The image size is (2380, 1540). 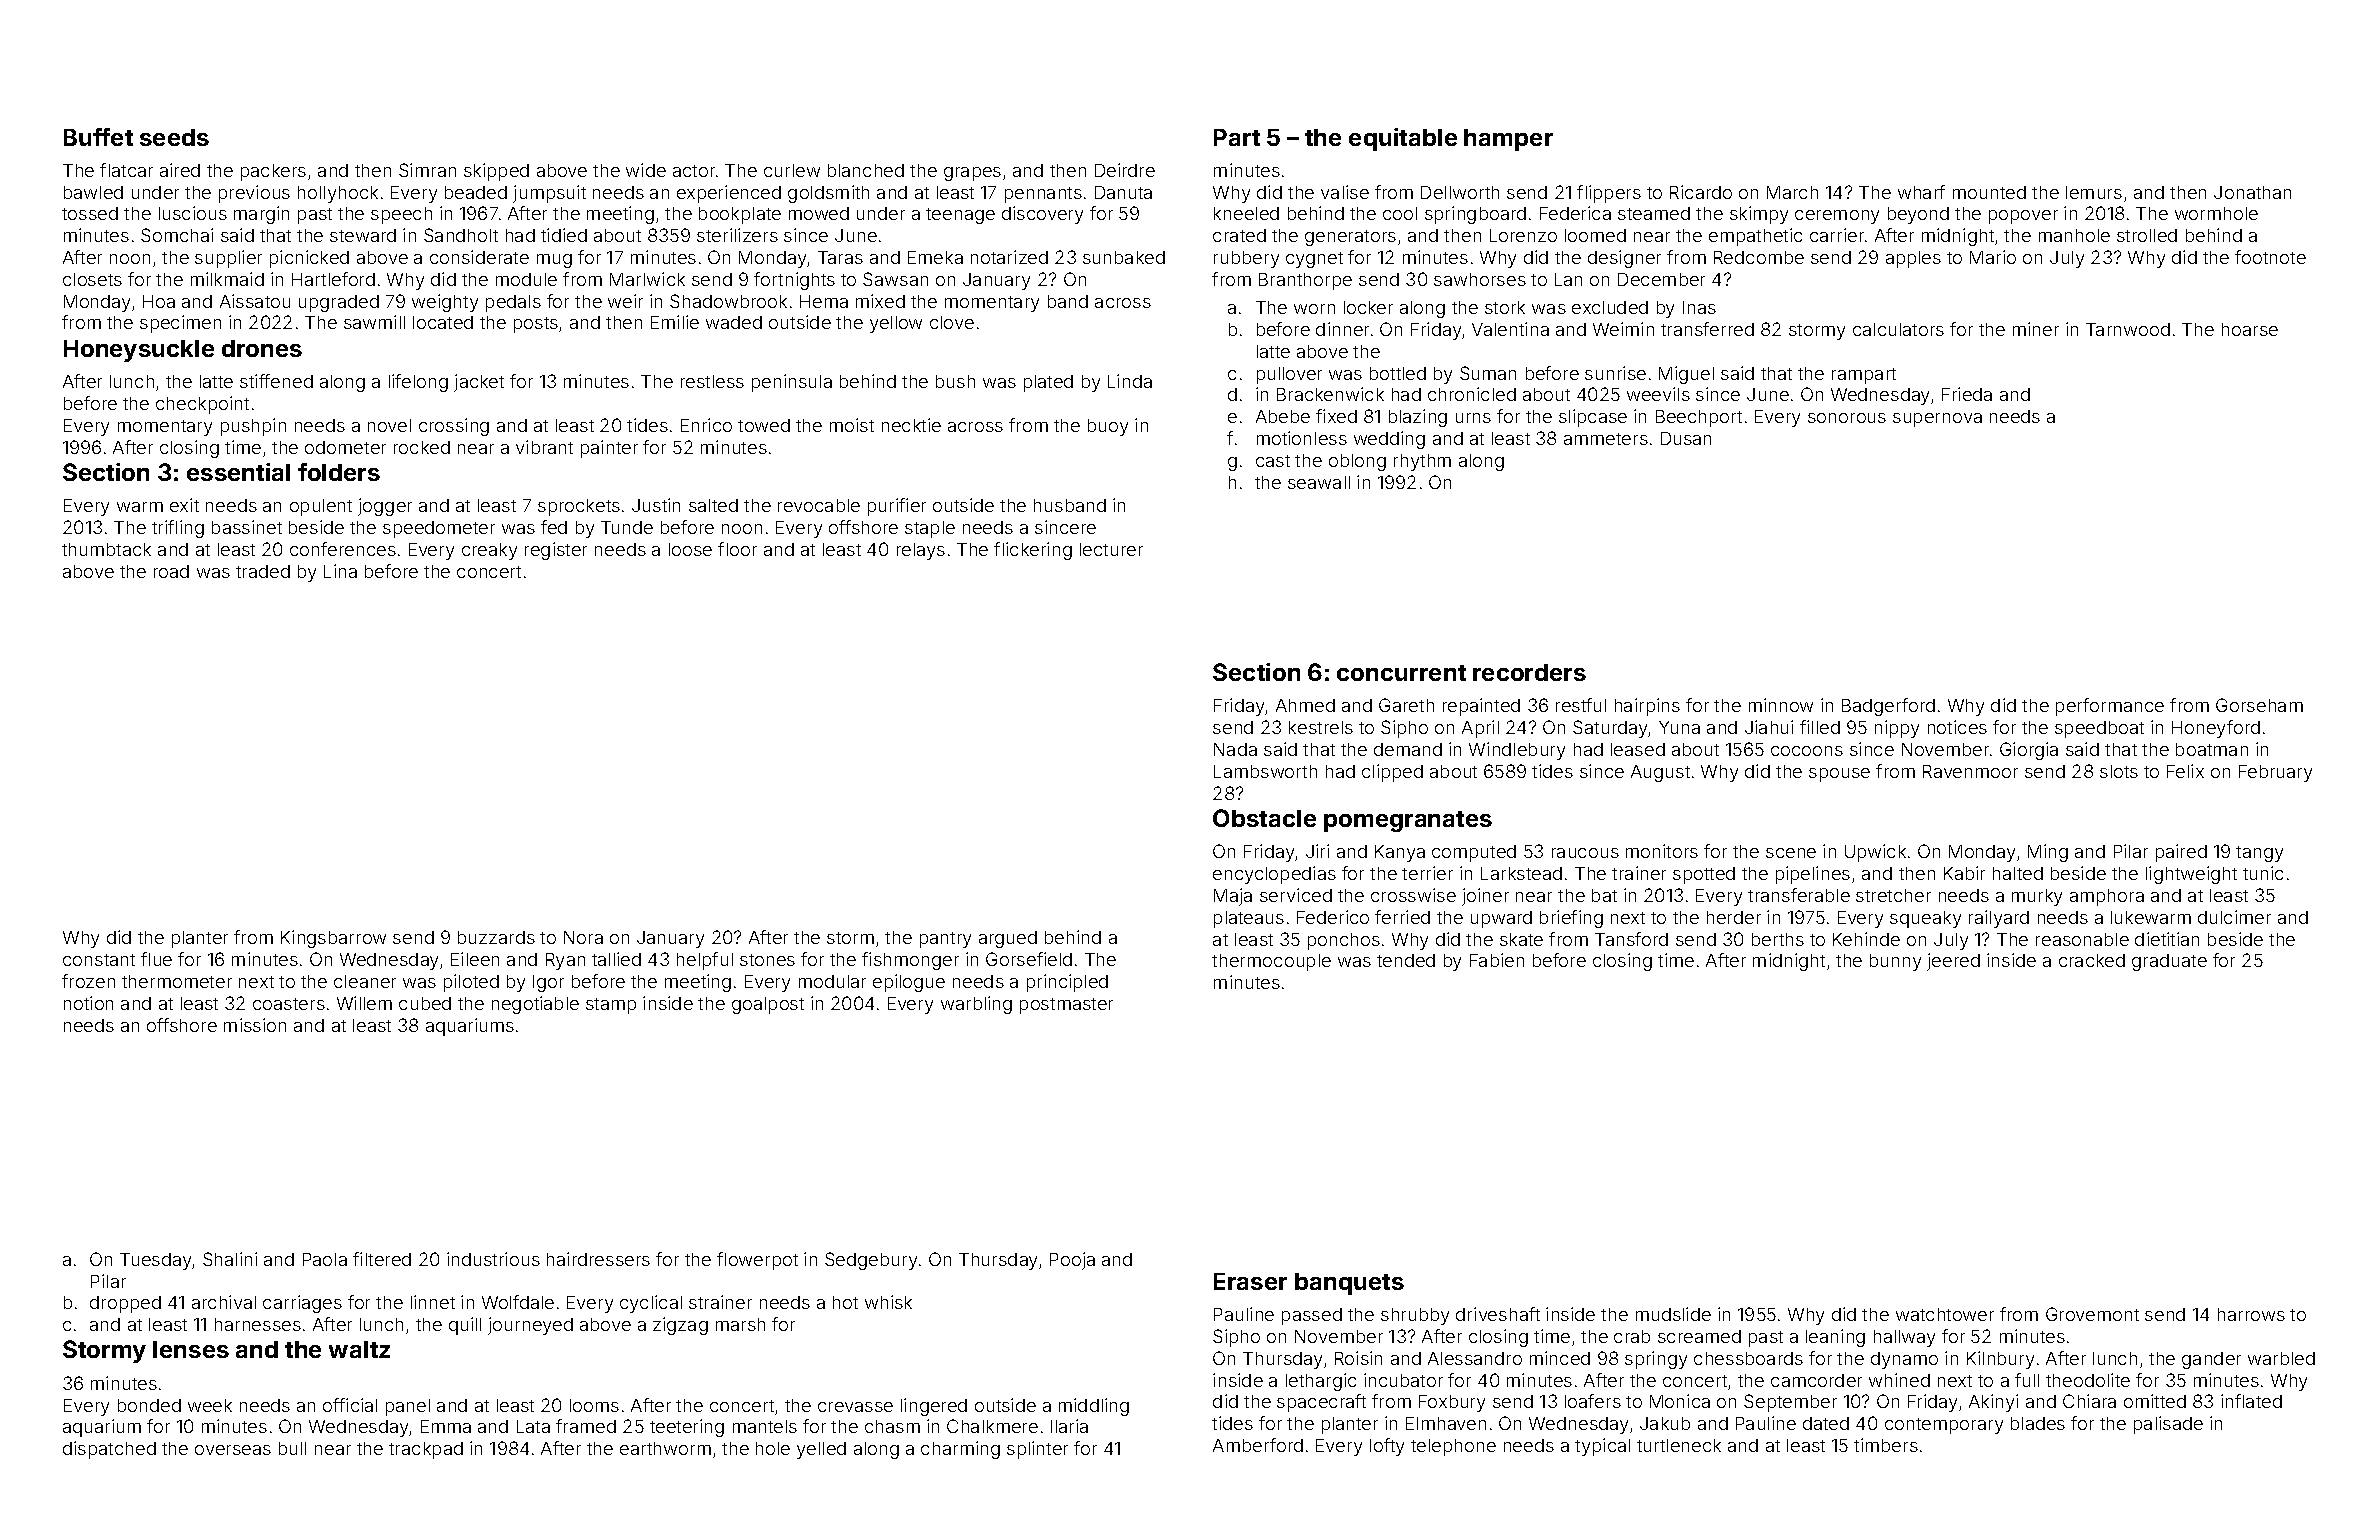 What do you see at coordinates (1453, 1447) in the screenshot?
I see `telephone` at bounding box center [1453, 1447].
